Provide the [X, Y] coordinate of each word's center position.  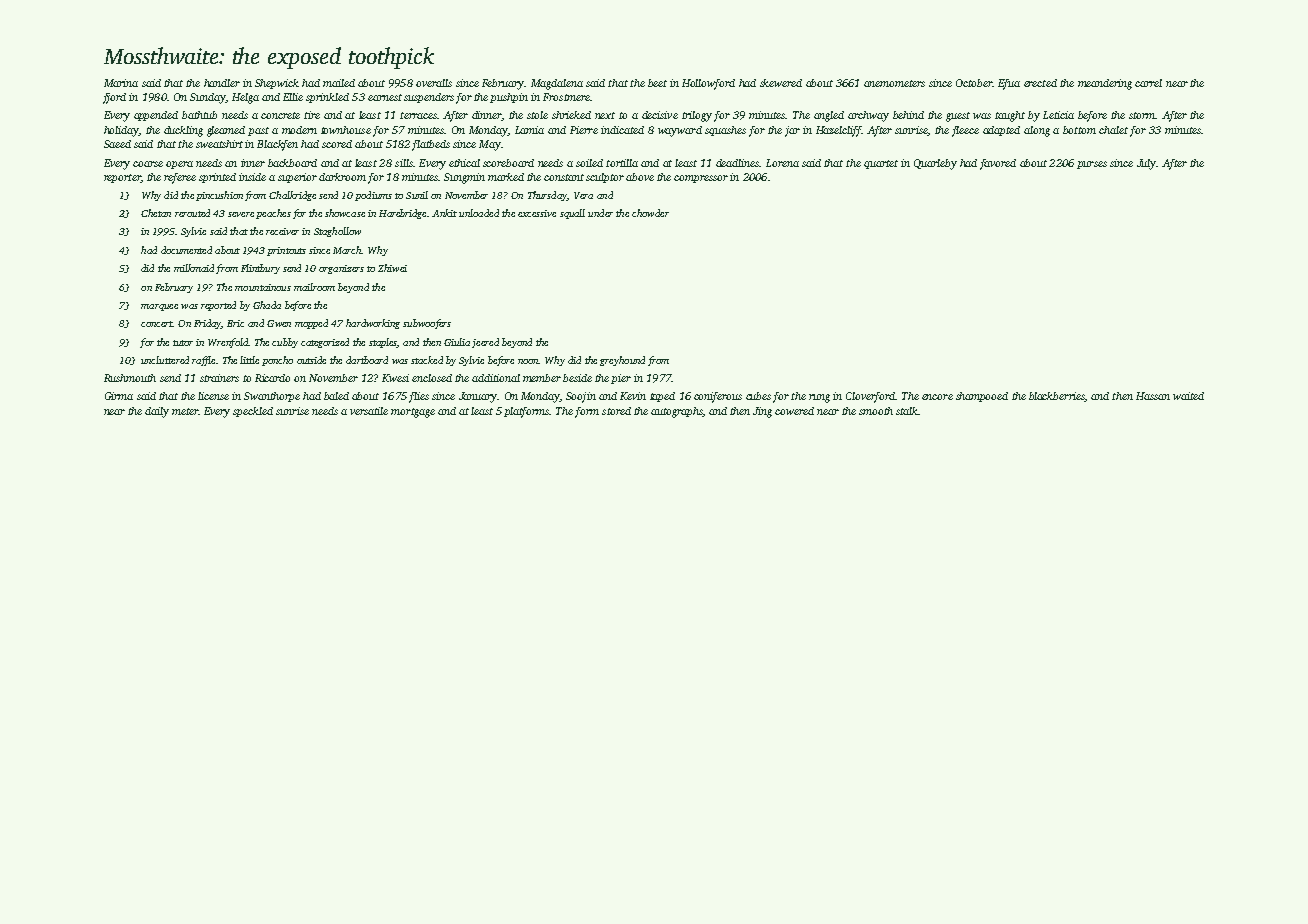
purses [1092, 165]
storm [1142, 115]
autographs [676, 412]
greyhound [622, 361]
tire [312, 115]
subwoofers [427, 324]
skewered [781, 83]
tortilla [622, 163]
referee [180, 178]
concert [157, 324]
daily [157, 412]
